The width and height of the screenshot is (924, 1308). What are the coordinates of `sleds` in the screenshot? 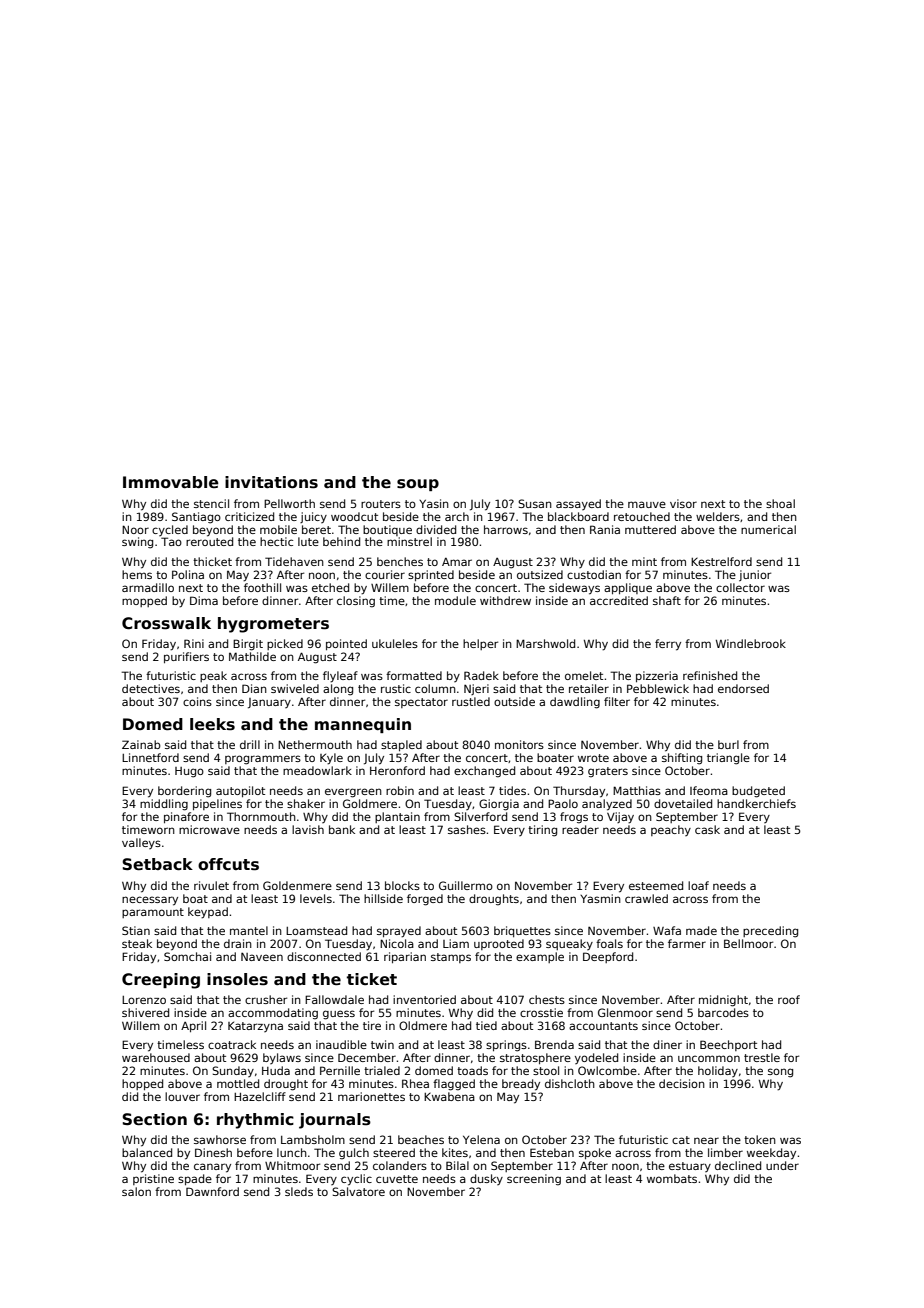 It's located at (299, 1191).
